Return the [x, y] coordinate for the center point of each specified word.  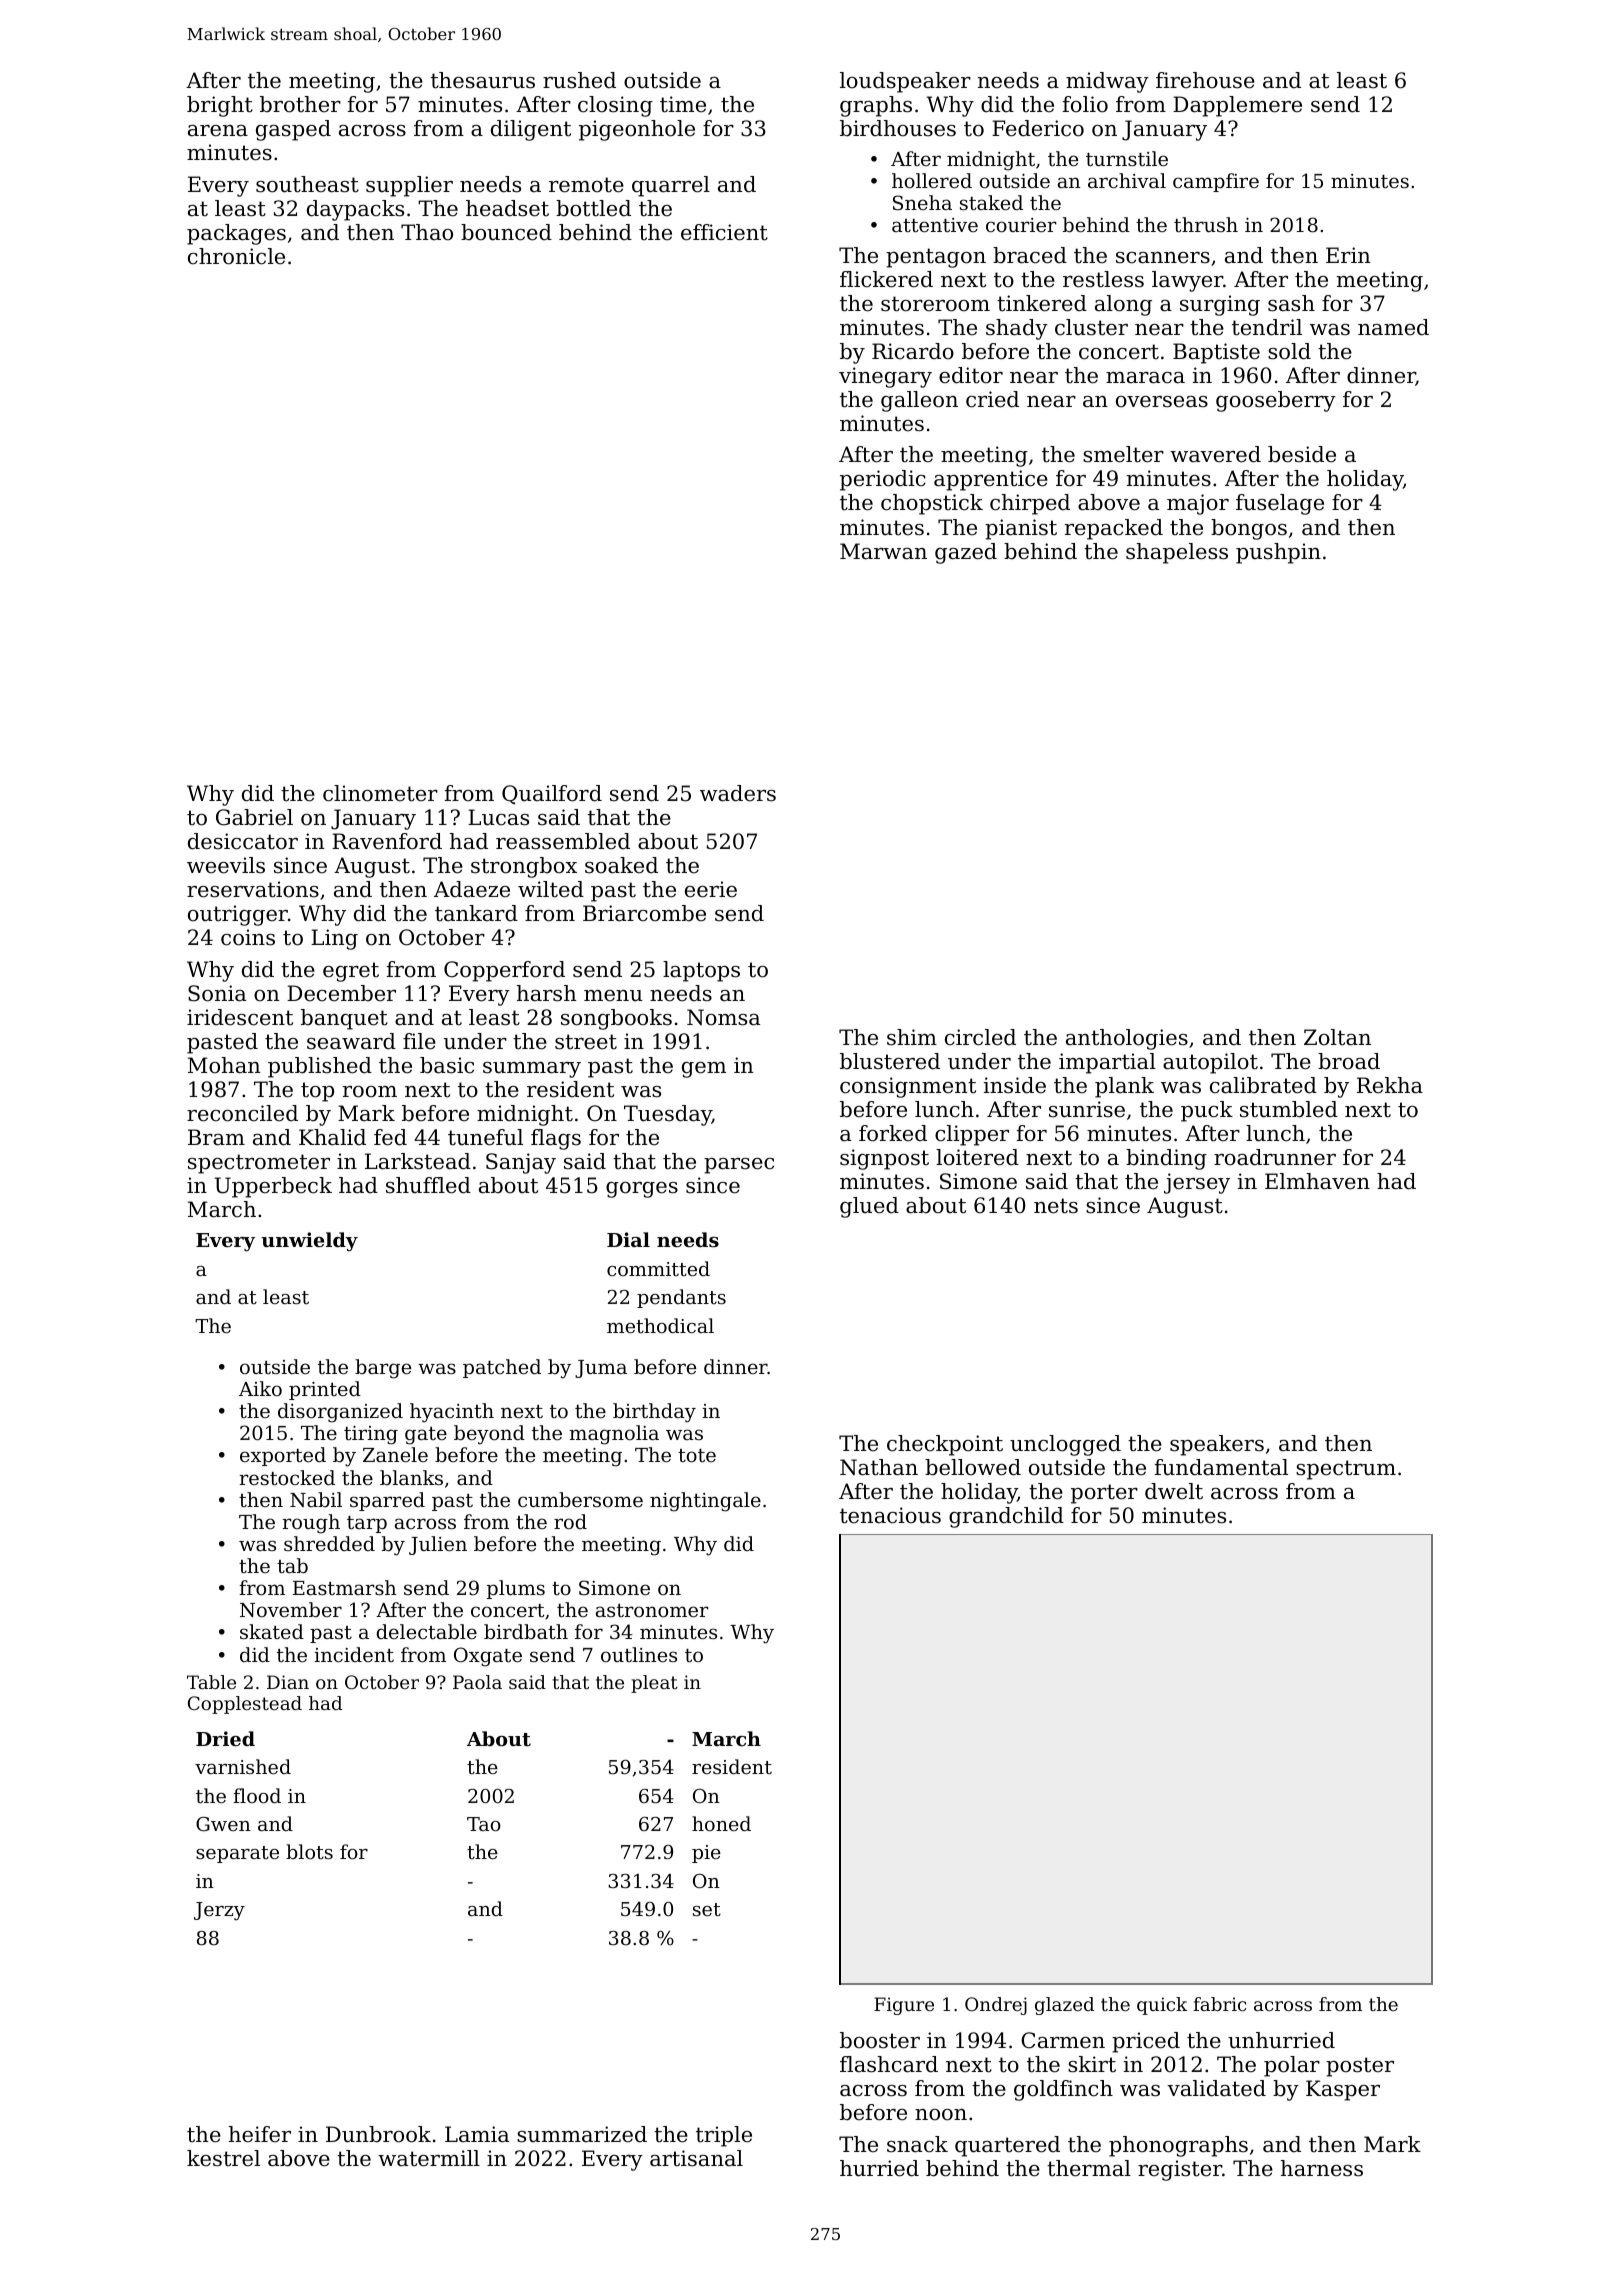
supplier [409, 186]
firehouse [1205, 80]
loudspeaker [905, 82]
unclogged [1065, 1445]
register [1180, 2170]
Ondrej [996, 2006]
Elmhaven [1317, 1181]
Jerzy [219, 1911]
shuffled [428, 1185]
